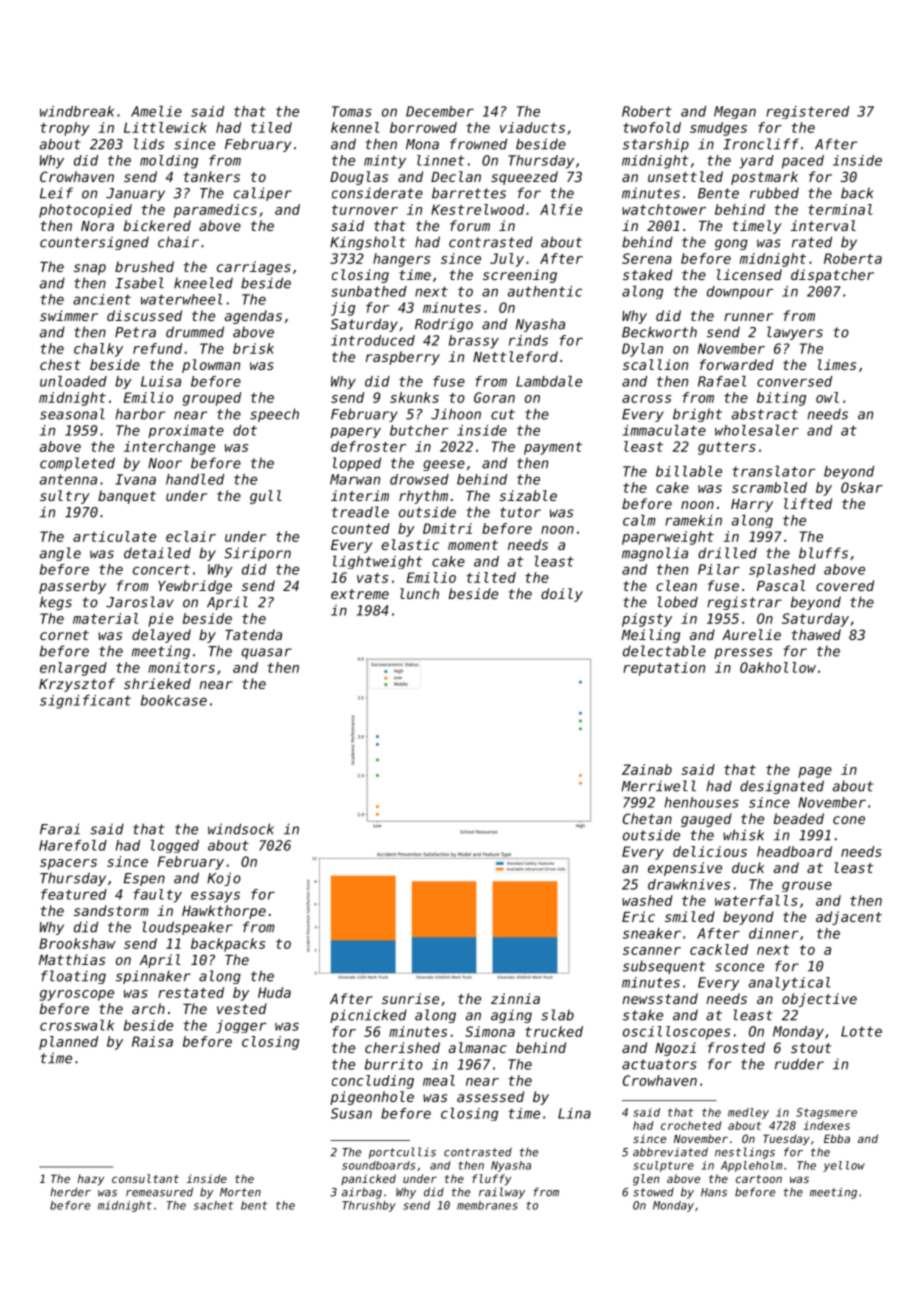  What do you see at coordinates (773, 471) in the screenshot?
I see `translator` at bounding box center [773, 471].
